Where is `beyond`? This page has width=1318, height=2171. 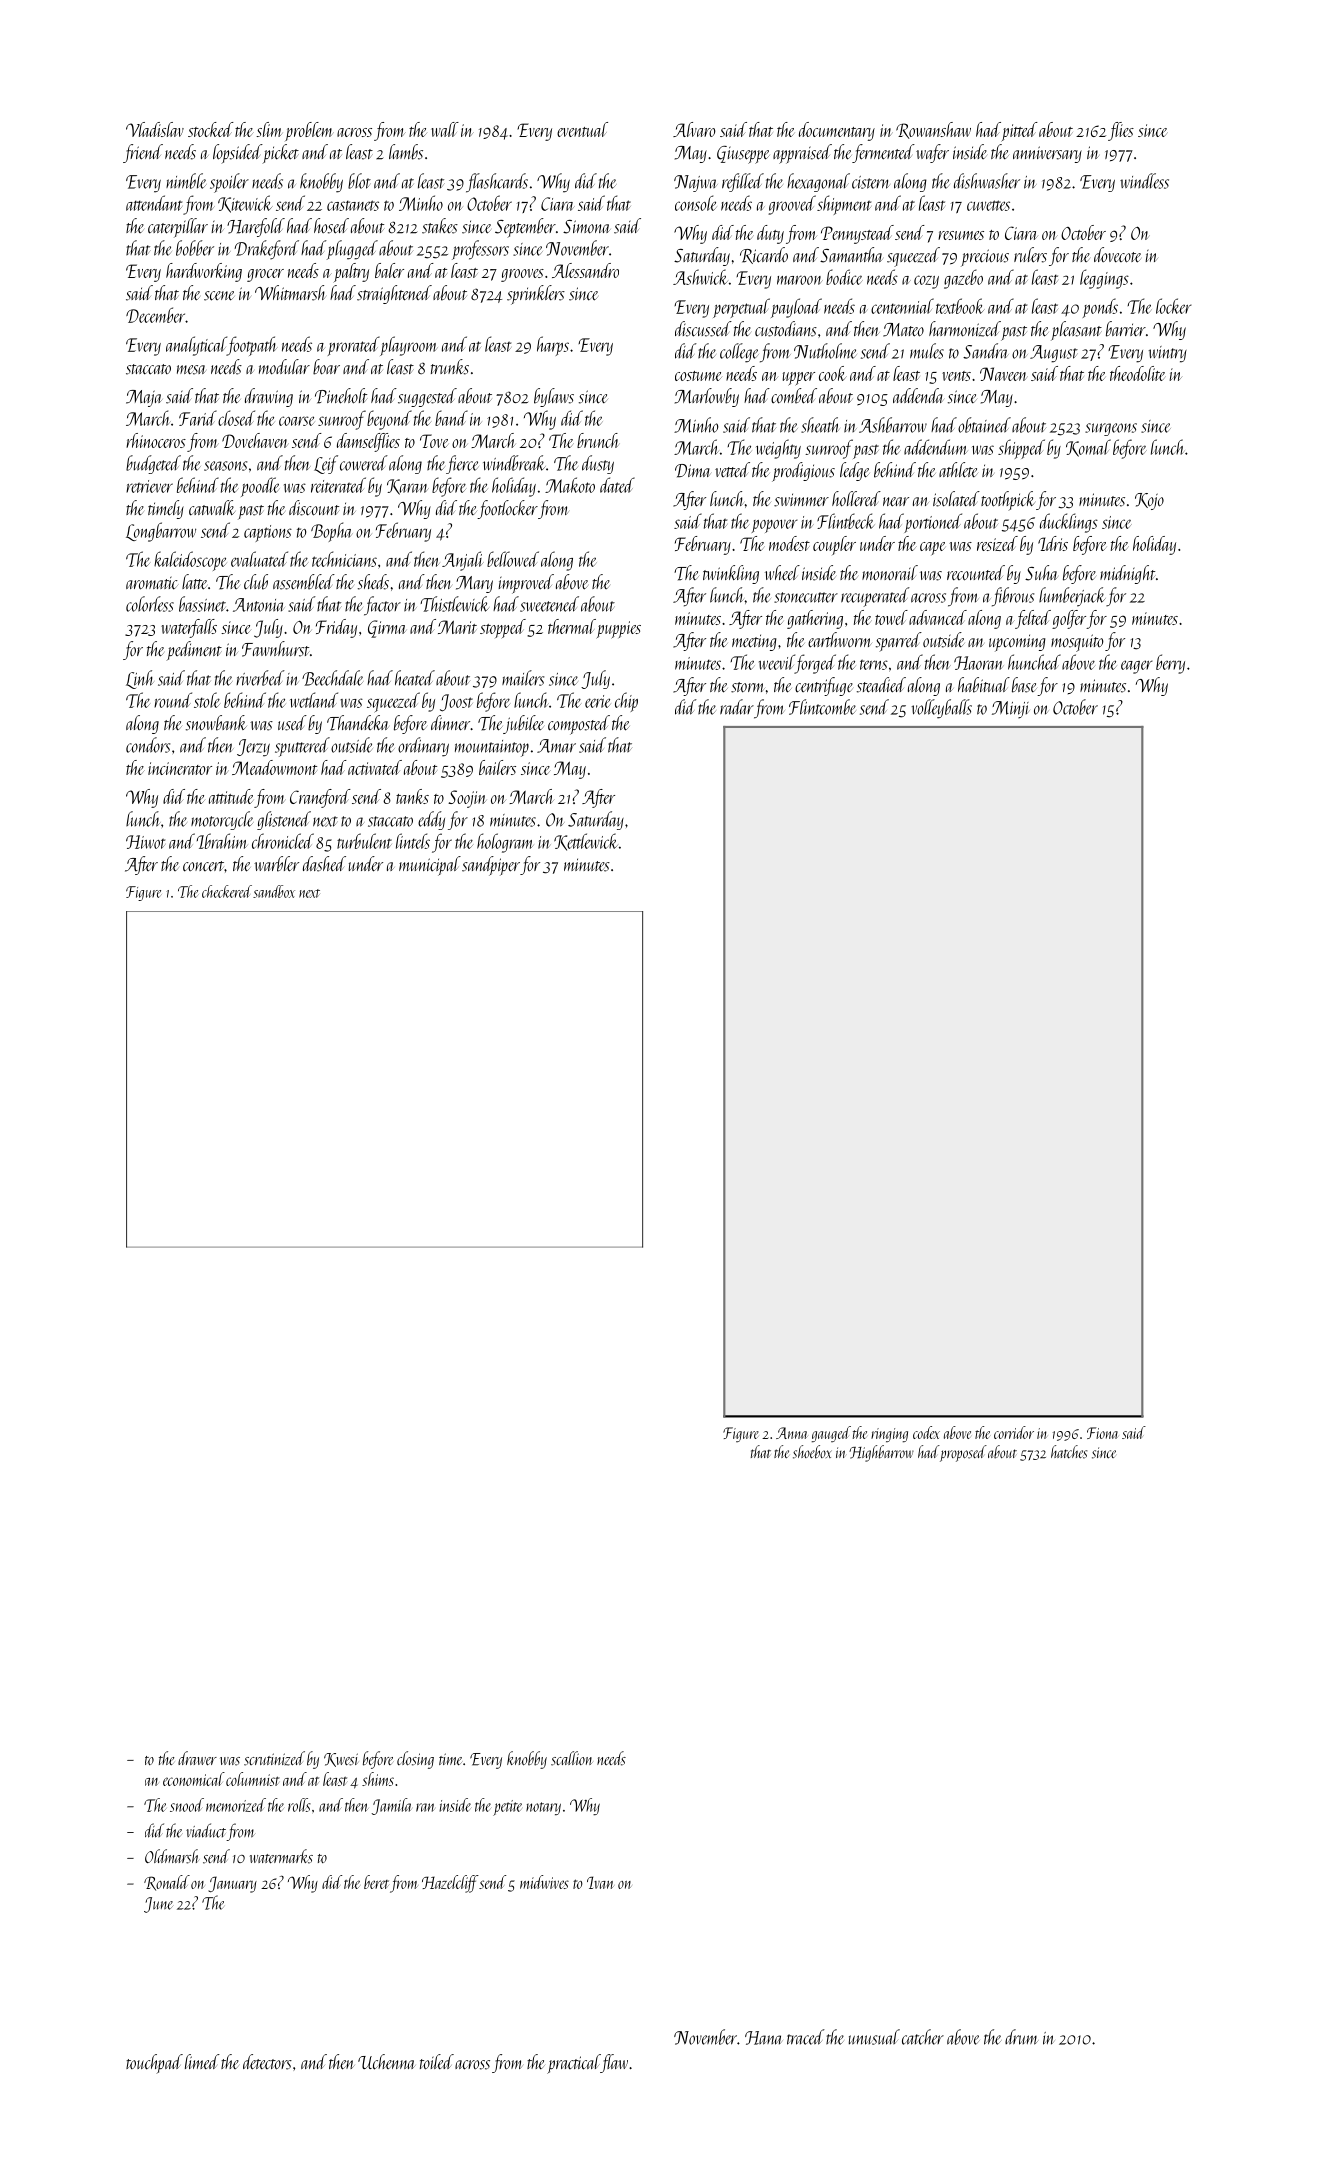
beyond is located at coordinates (389, 420).
